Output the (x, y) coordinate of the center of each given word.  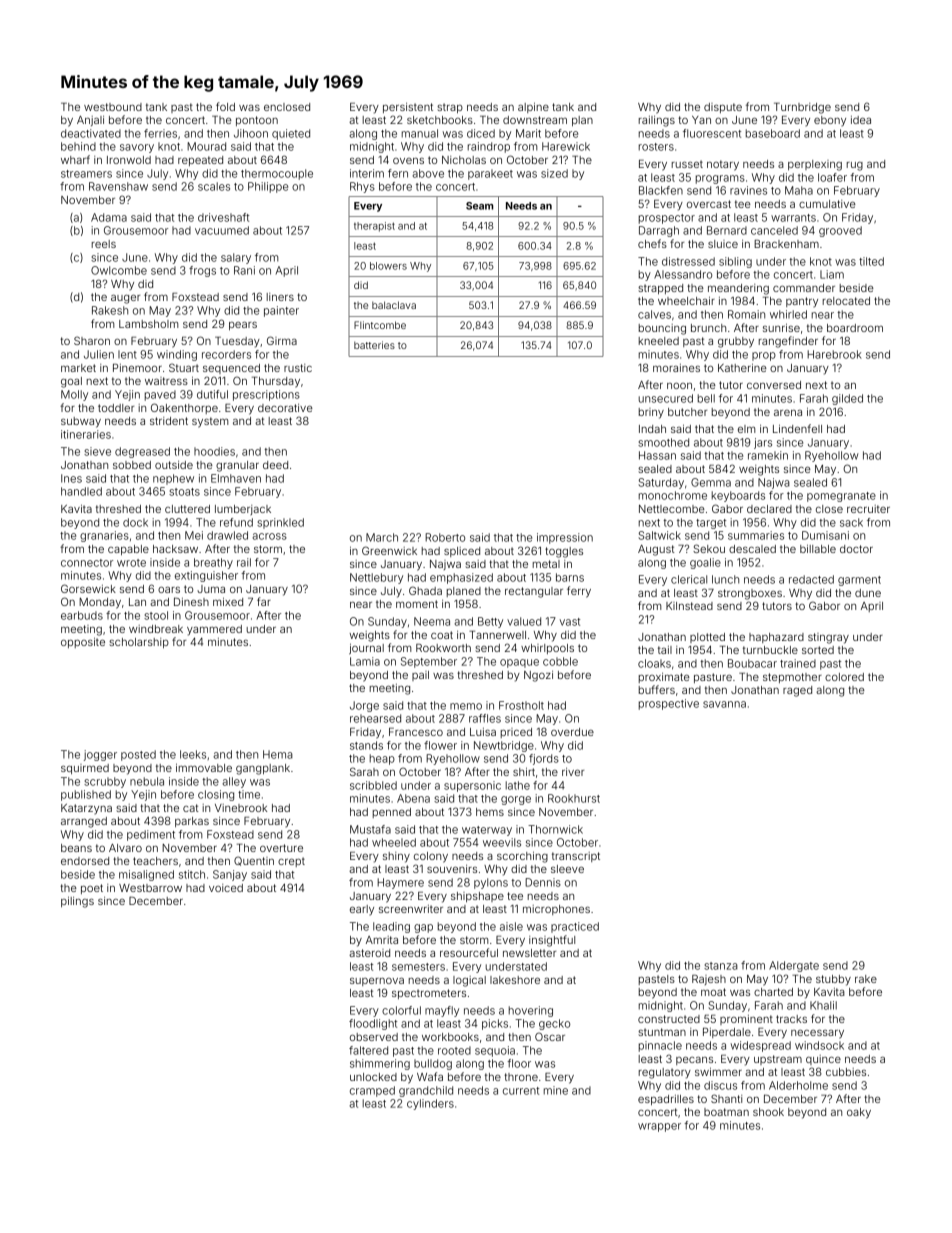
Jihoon (251, 133)
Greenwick (389, 550)
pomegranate (841, 497)
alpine (533, 107)
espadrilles (666, 1100)
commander (804, 288)
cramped (372, 1091)
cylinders (430, 1104)
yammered (214, 630)
